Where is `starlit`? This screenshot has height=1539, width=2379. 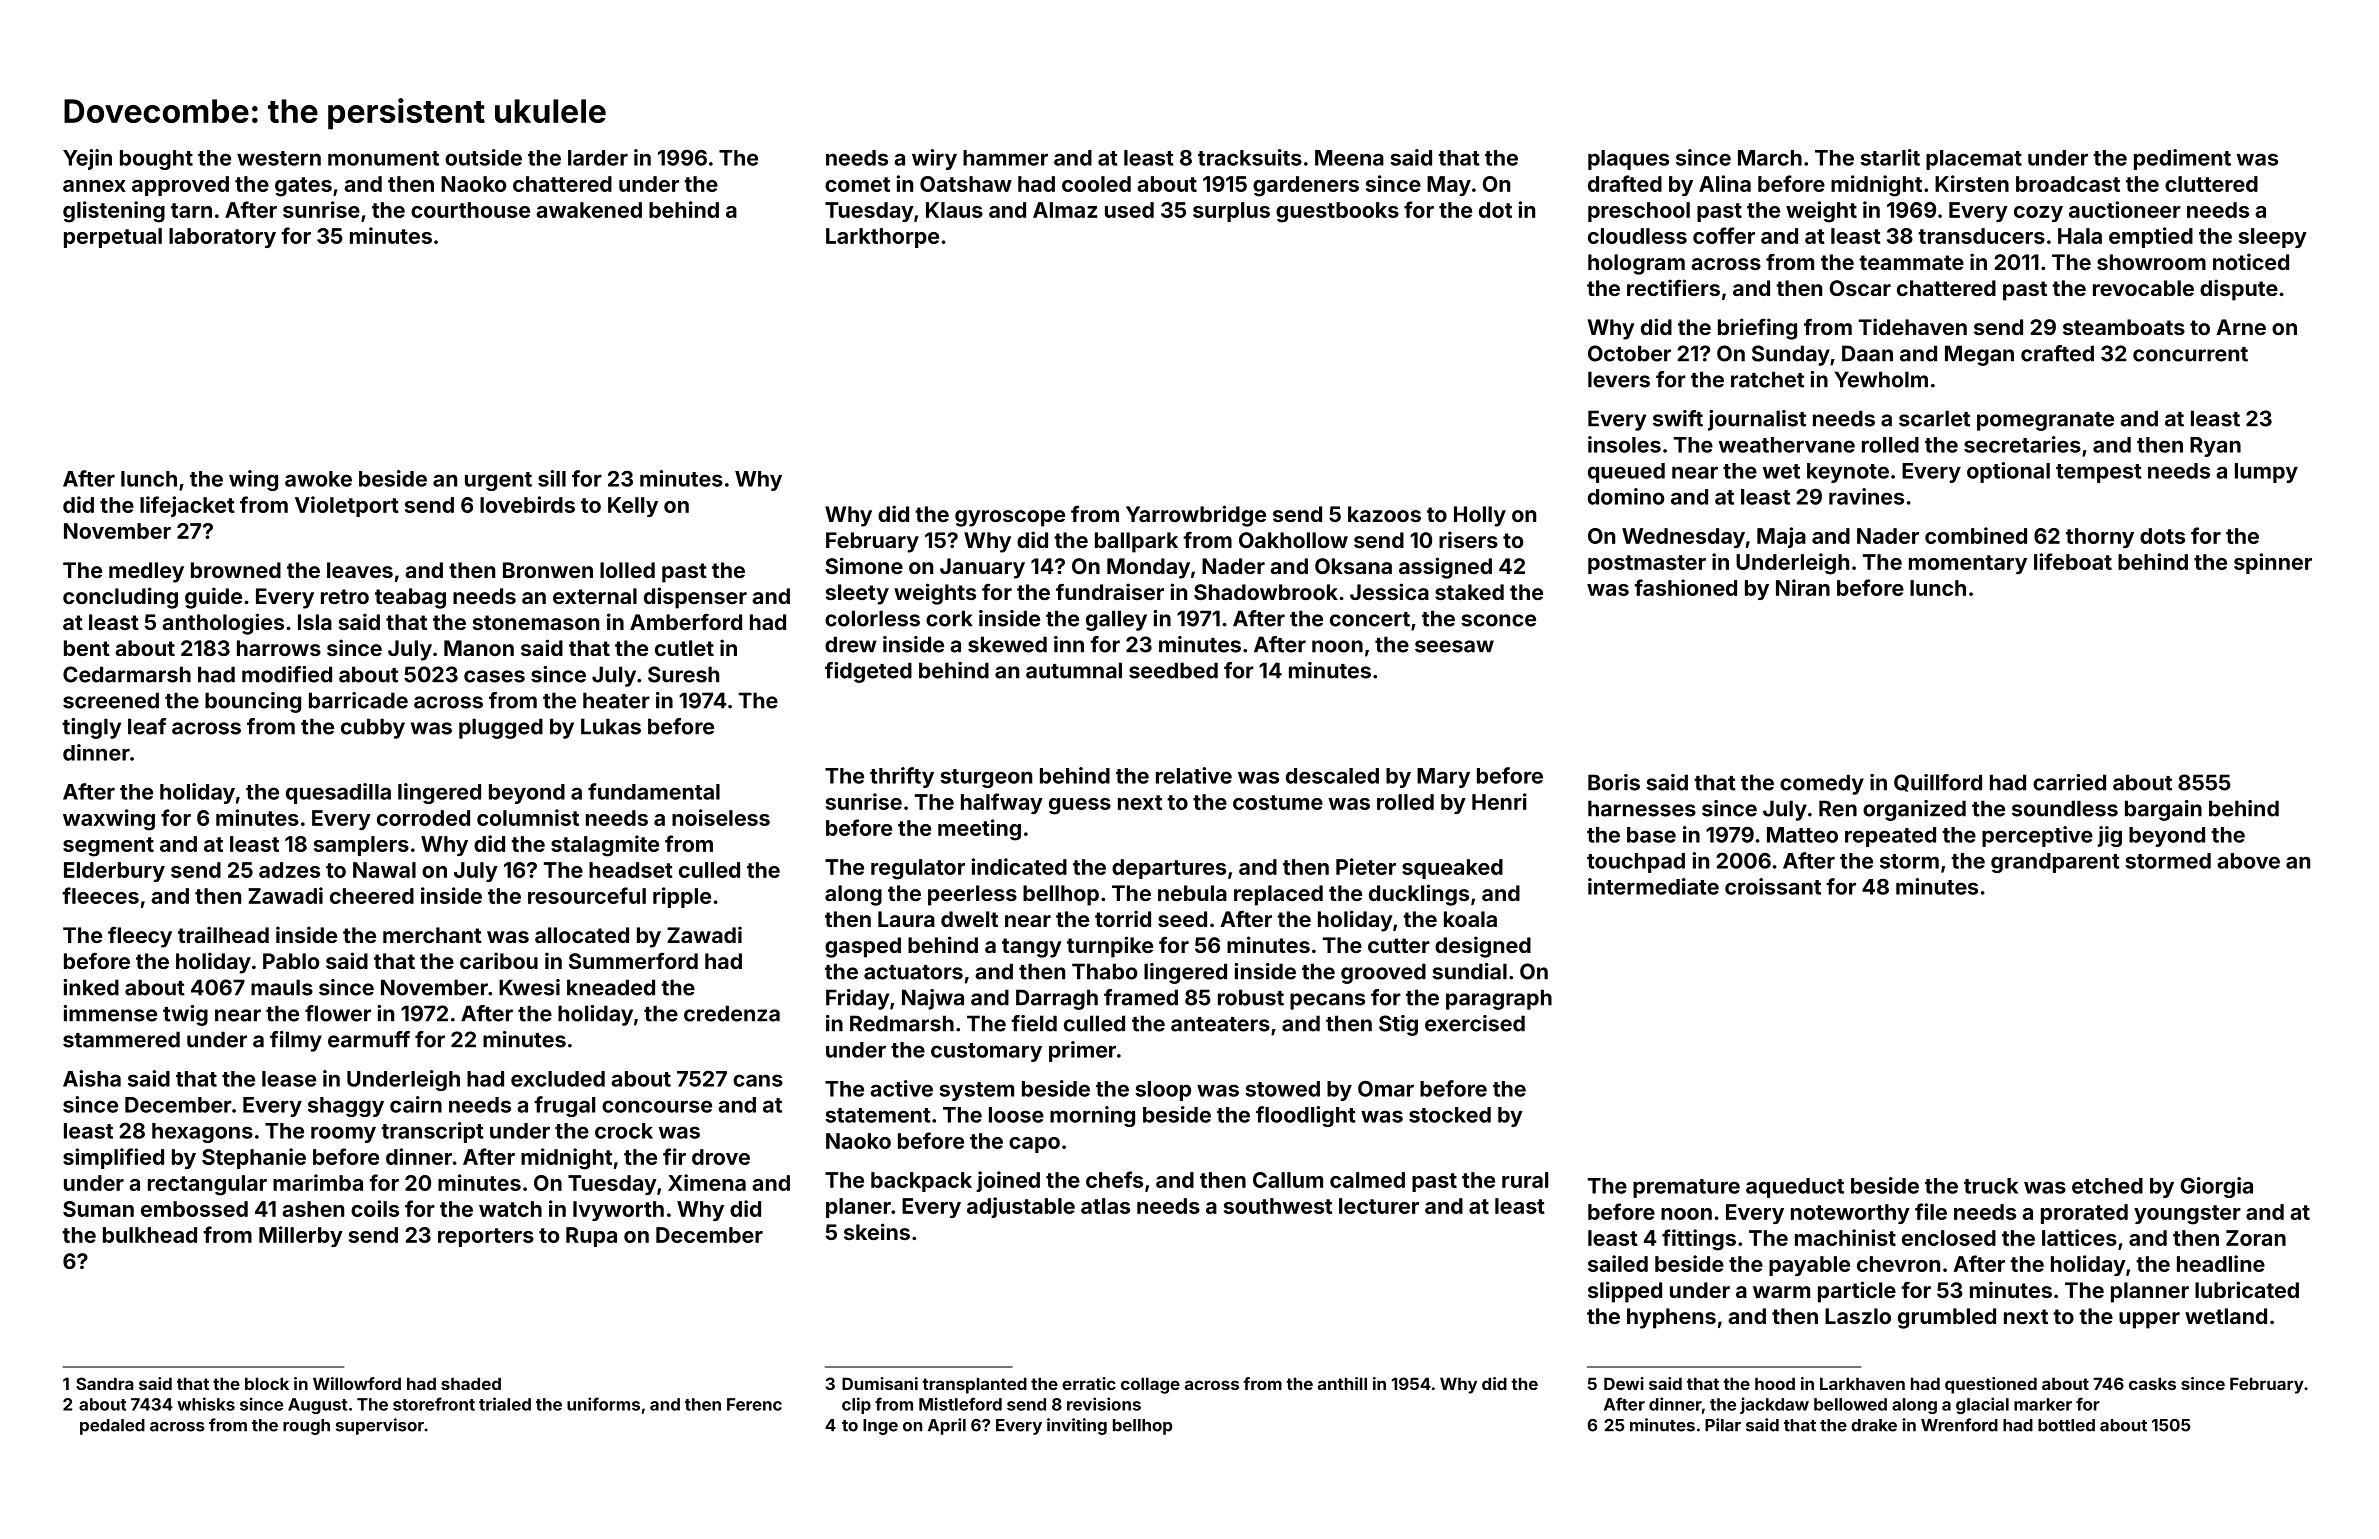 starlit is located at coordinates (1890, 157).
